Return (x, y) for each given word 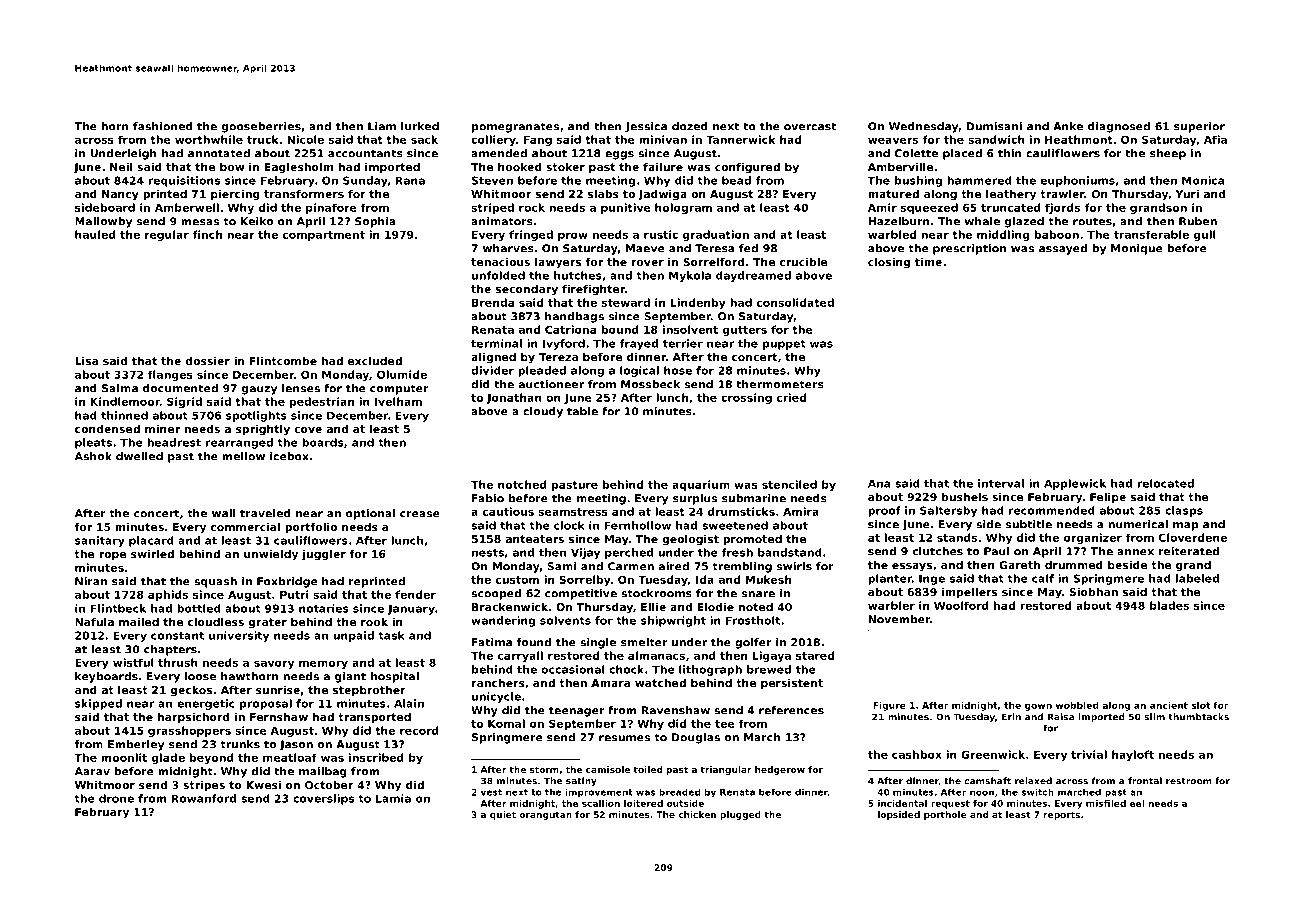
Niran (91, 581)
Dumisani (994, 126)
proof (884, 511)
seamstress (573, 512)
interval (1001, 483)
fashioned (163, 126)
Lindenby (698, 303)
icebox (289, 456)
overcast (810, 126)
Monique (1137, 249)
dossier (208, 360)
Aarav (92, 771)
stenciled (789, 484)
